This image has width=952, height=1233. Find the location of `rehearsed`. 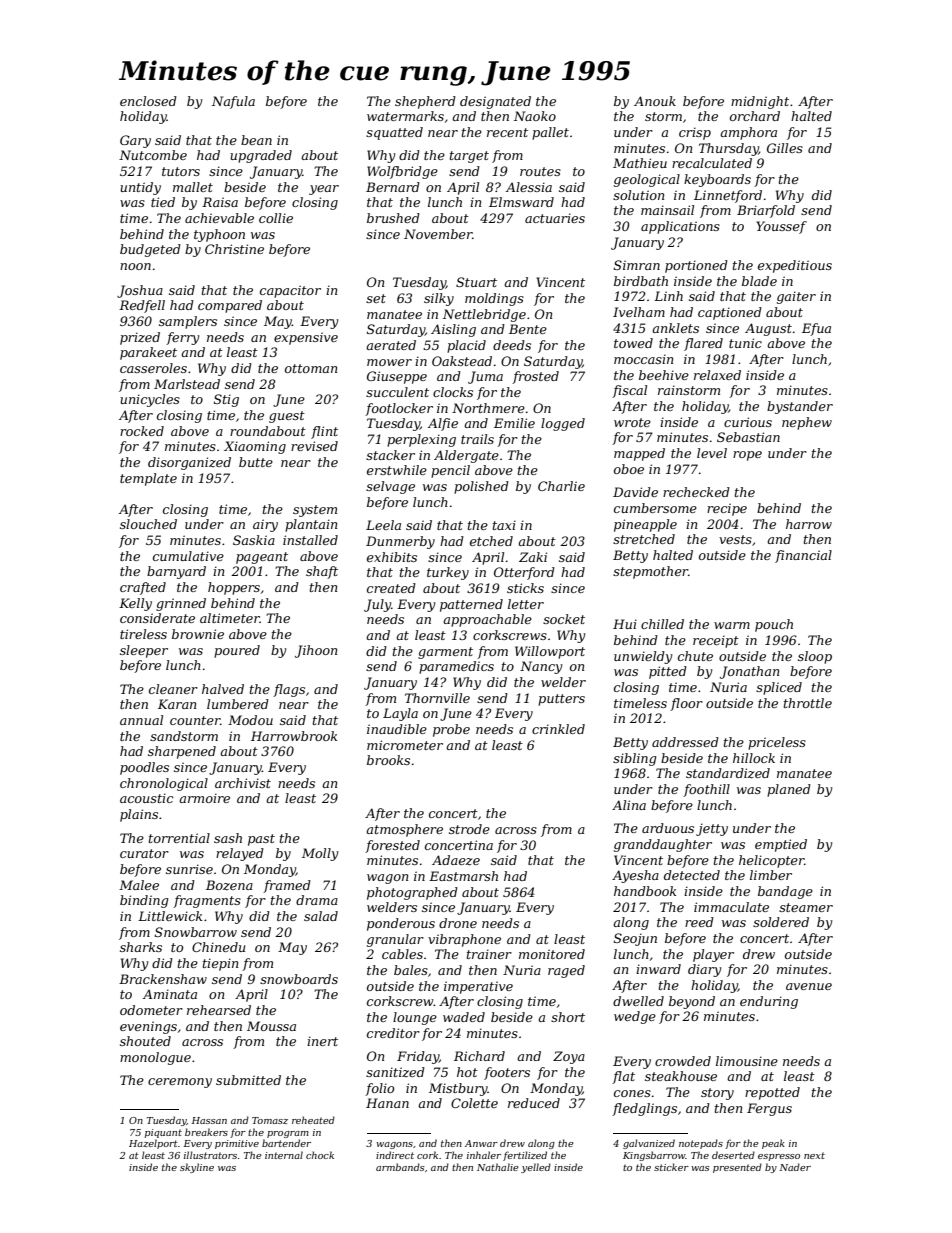

rehearsed is located at coordinates (219, 1010).
